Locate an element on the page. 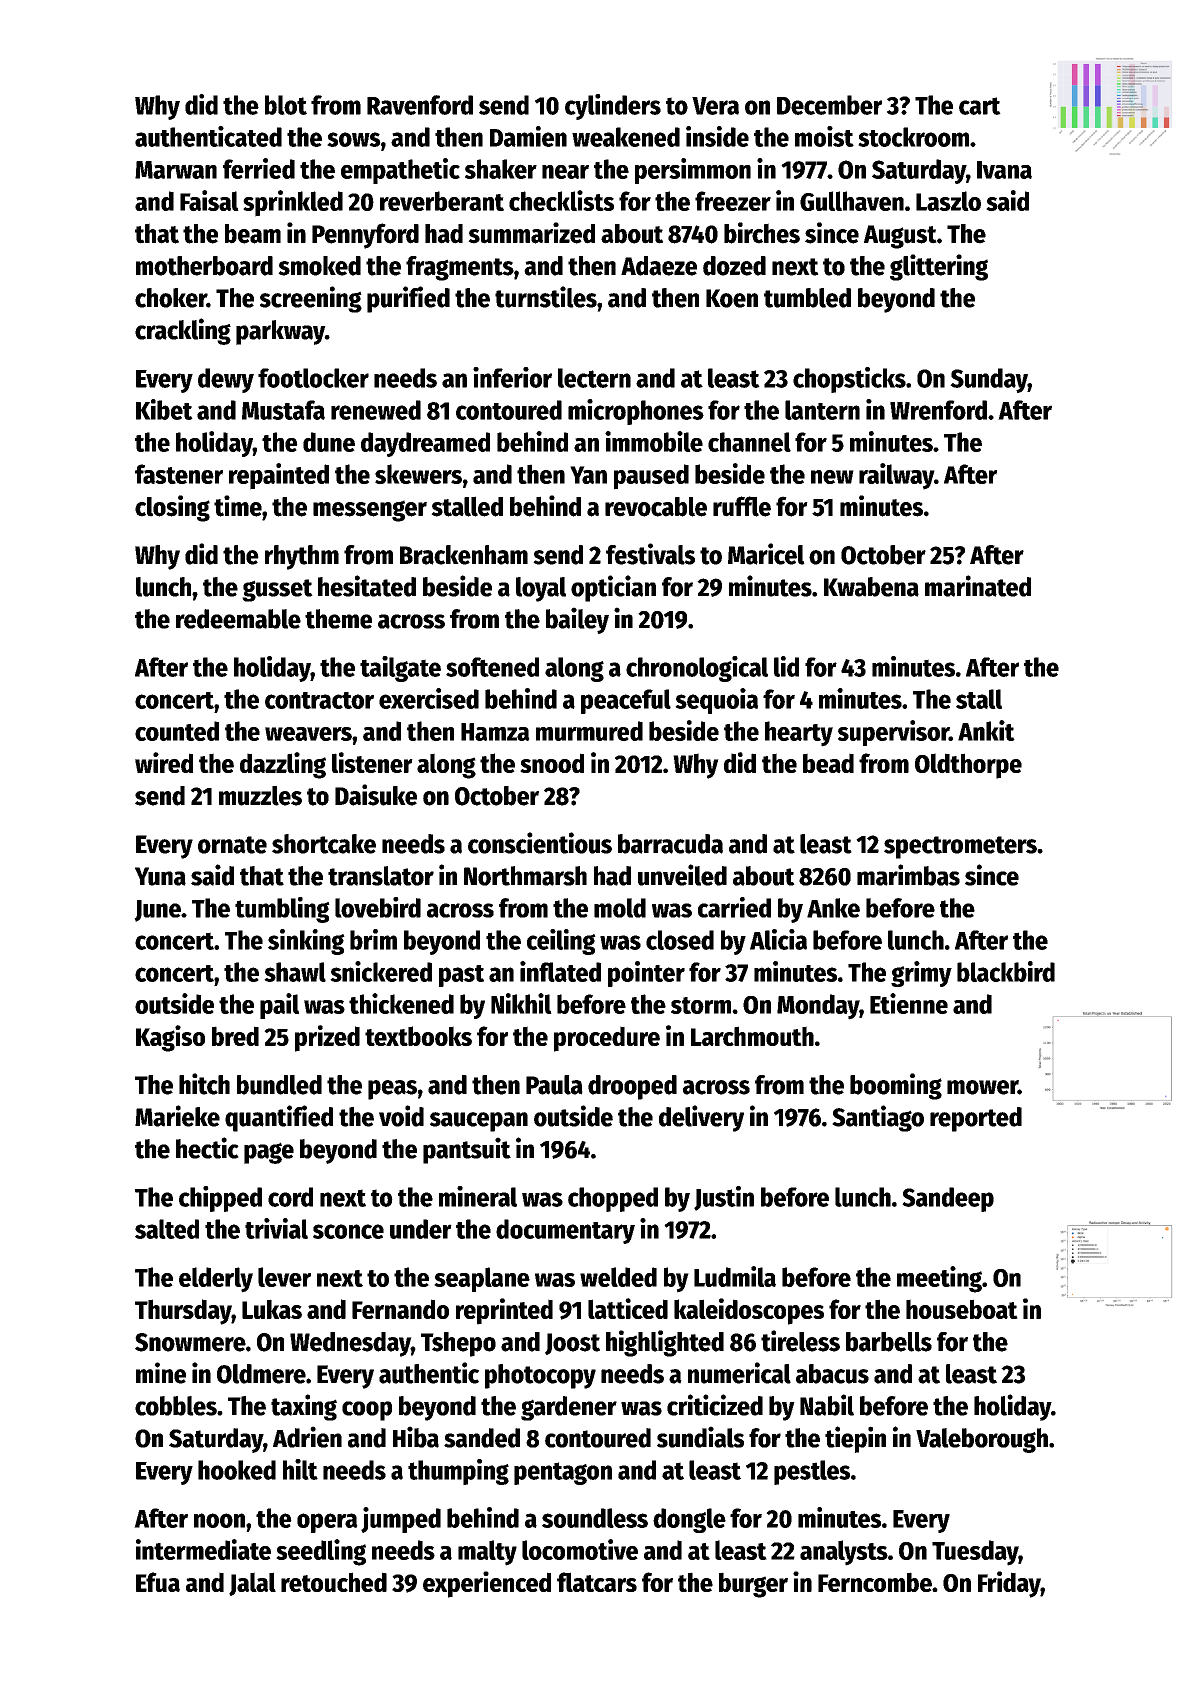  lantern is located at coordinates (822, 410).
